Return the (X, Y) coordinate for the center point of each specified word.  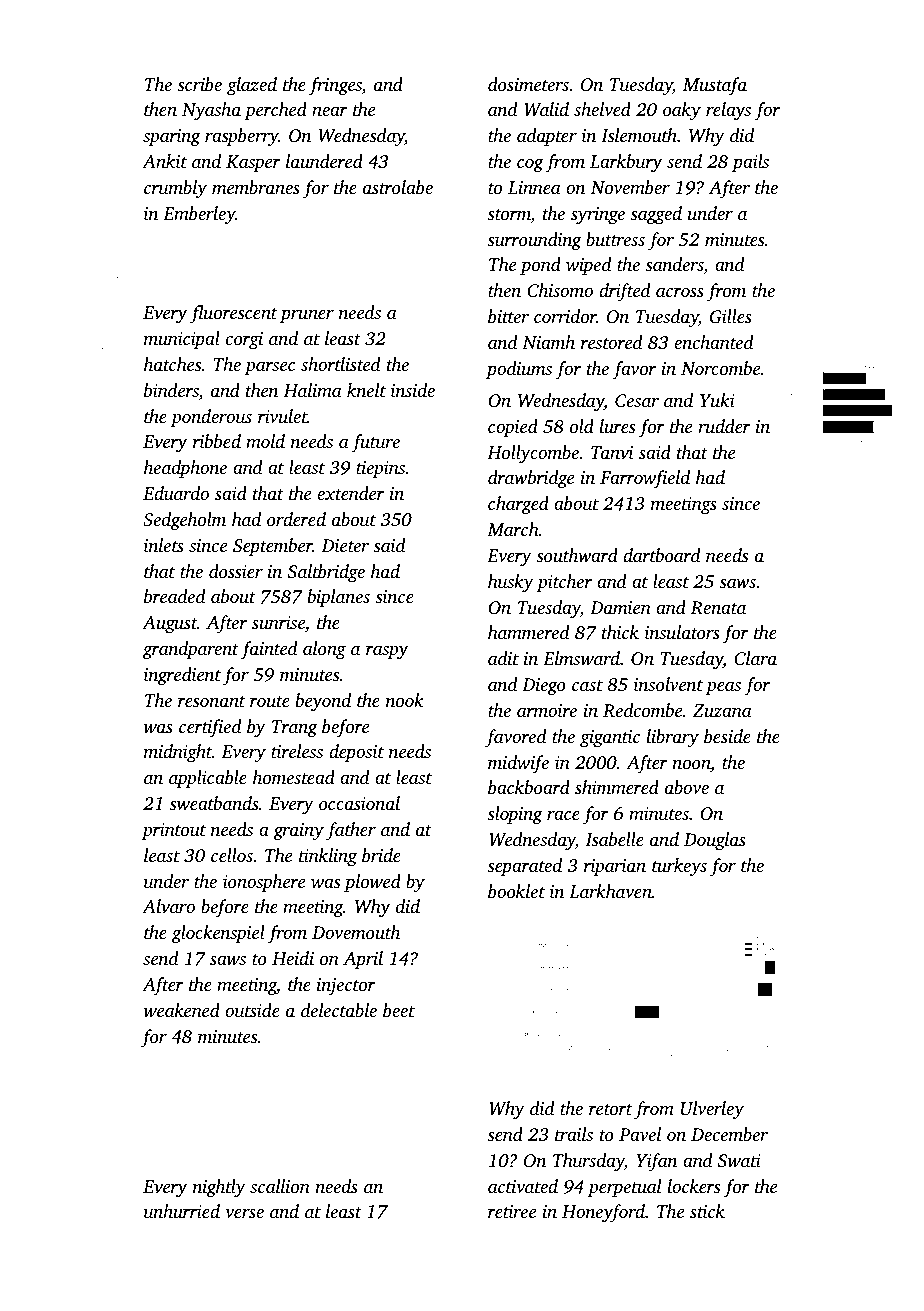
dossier (236, 571)
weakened (181, 1010)
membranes (256, 187)
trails (574, 1134)
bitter (508, 316)
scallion (280, 1186)
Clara (755, 658)
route (270, 701)
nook (405, 700)
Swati (739, 1161)
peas (723, 688)
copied (513, 428)
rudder (724, 426)
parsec (270, 368)
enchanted (714, 342)
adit (503, 658)
